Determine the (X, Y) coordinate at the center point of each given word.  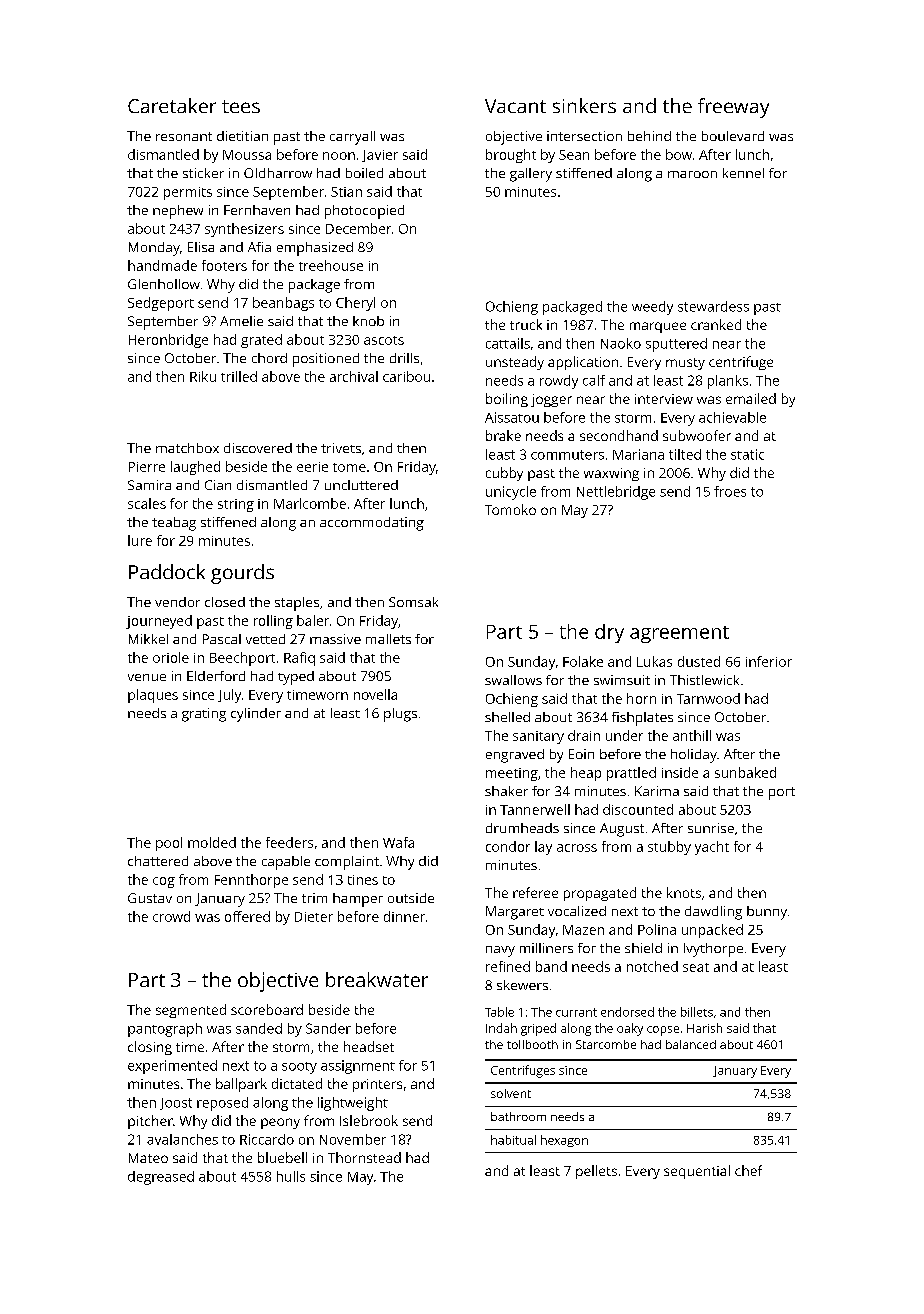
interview (664, 399)
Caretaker (172, 105)
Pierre (147, 467)
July (229, 696)
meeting (512, 774)
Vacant (515, 106)
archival (354, 376)
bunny (767, 913)
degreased (161, 1178)
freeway (733, 108)
